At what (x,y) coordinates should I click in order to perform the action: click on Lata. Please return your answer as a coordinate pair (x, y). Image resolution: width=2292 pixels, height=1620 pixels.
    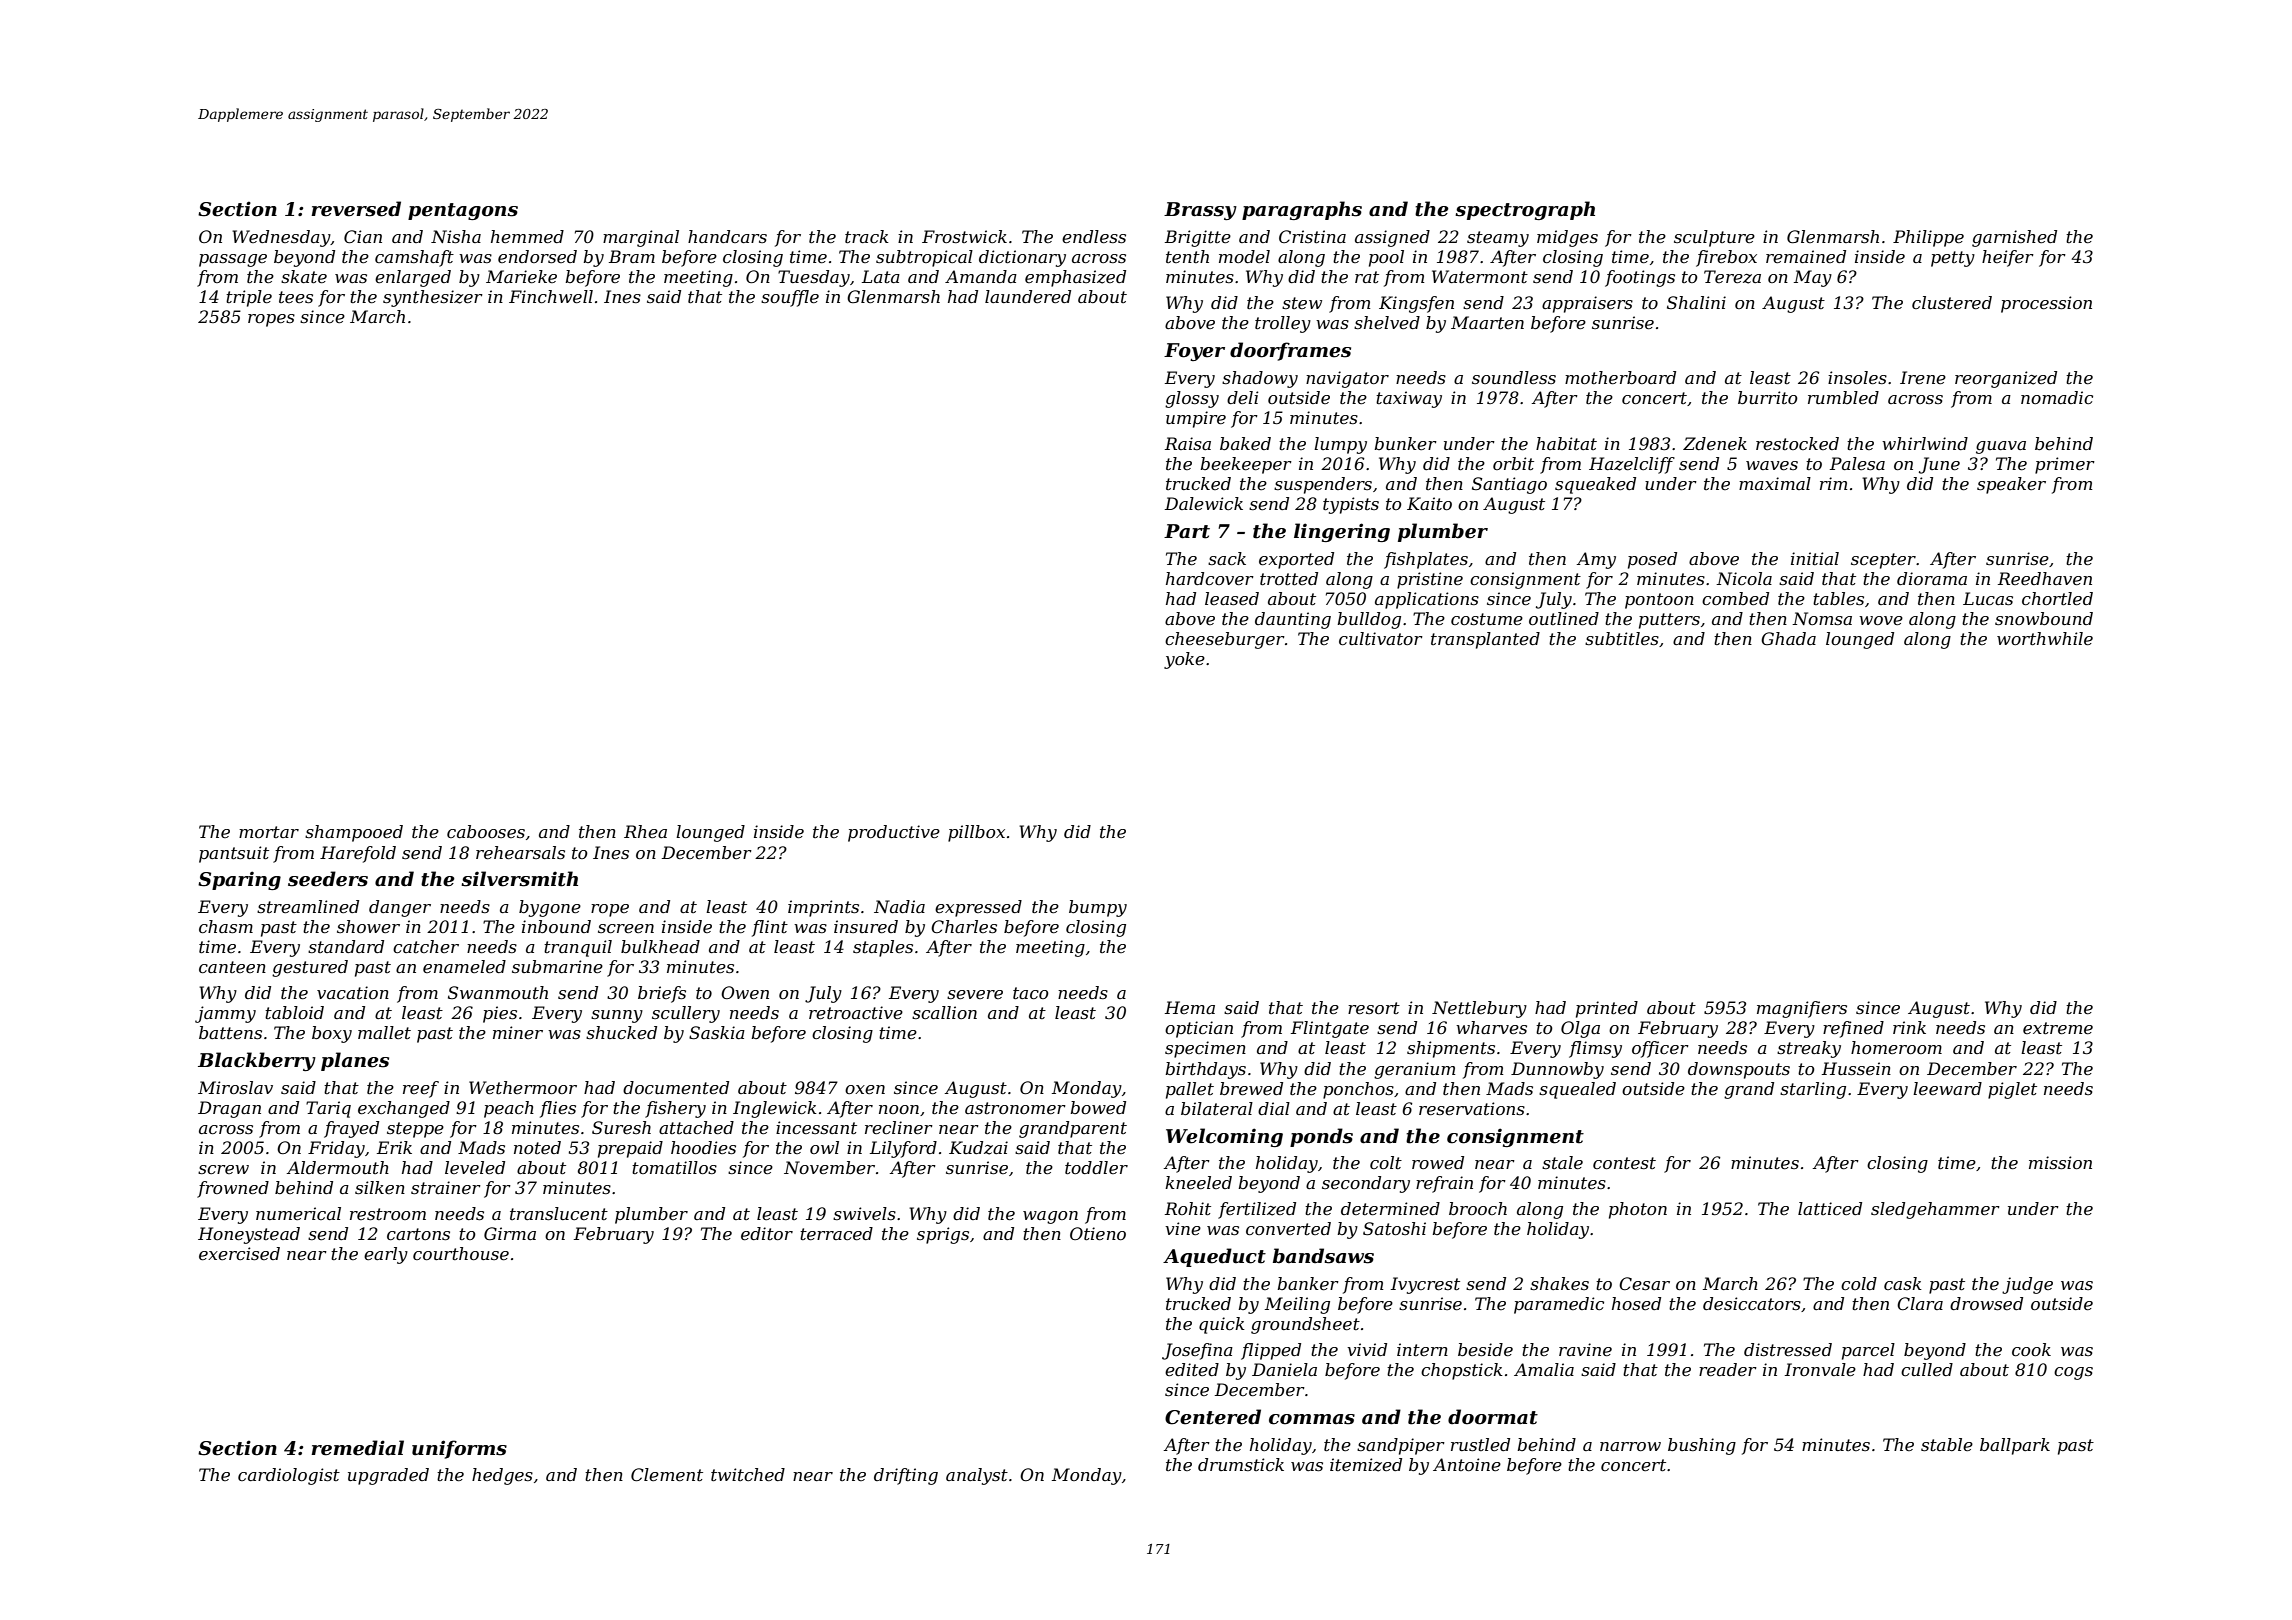
    Looking at the image, I should click on (881, 276).
